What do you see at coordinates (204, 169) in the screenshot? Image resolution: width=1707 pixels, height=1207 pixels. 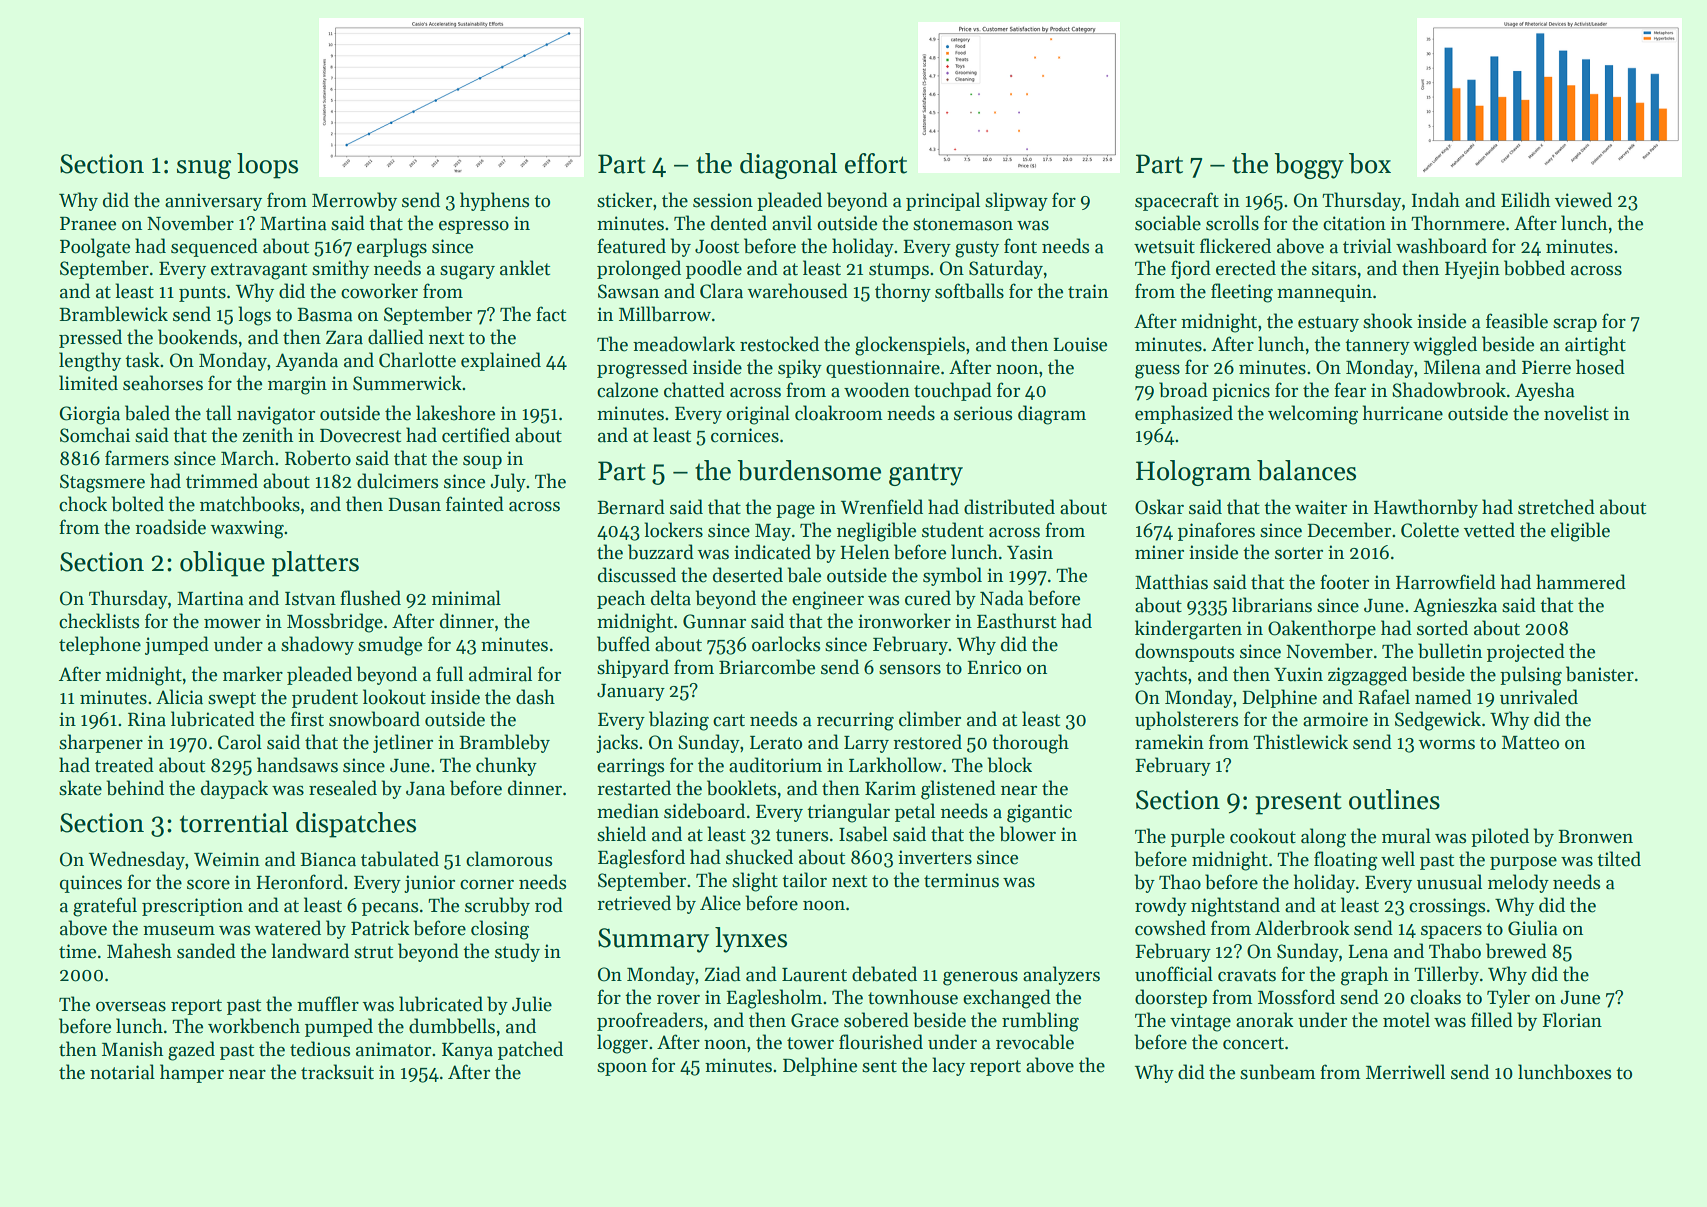 I see `snug` at bounding box center [204, 169].
